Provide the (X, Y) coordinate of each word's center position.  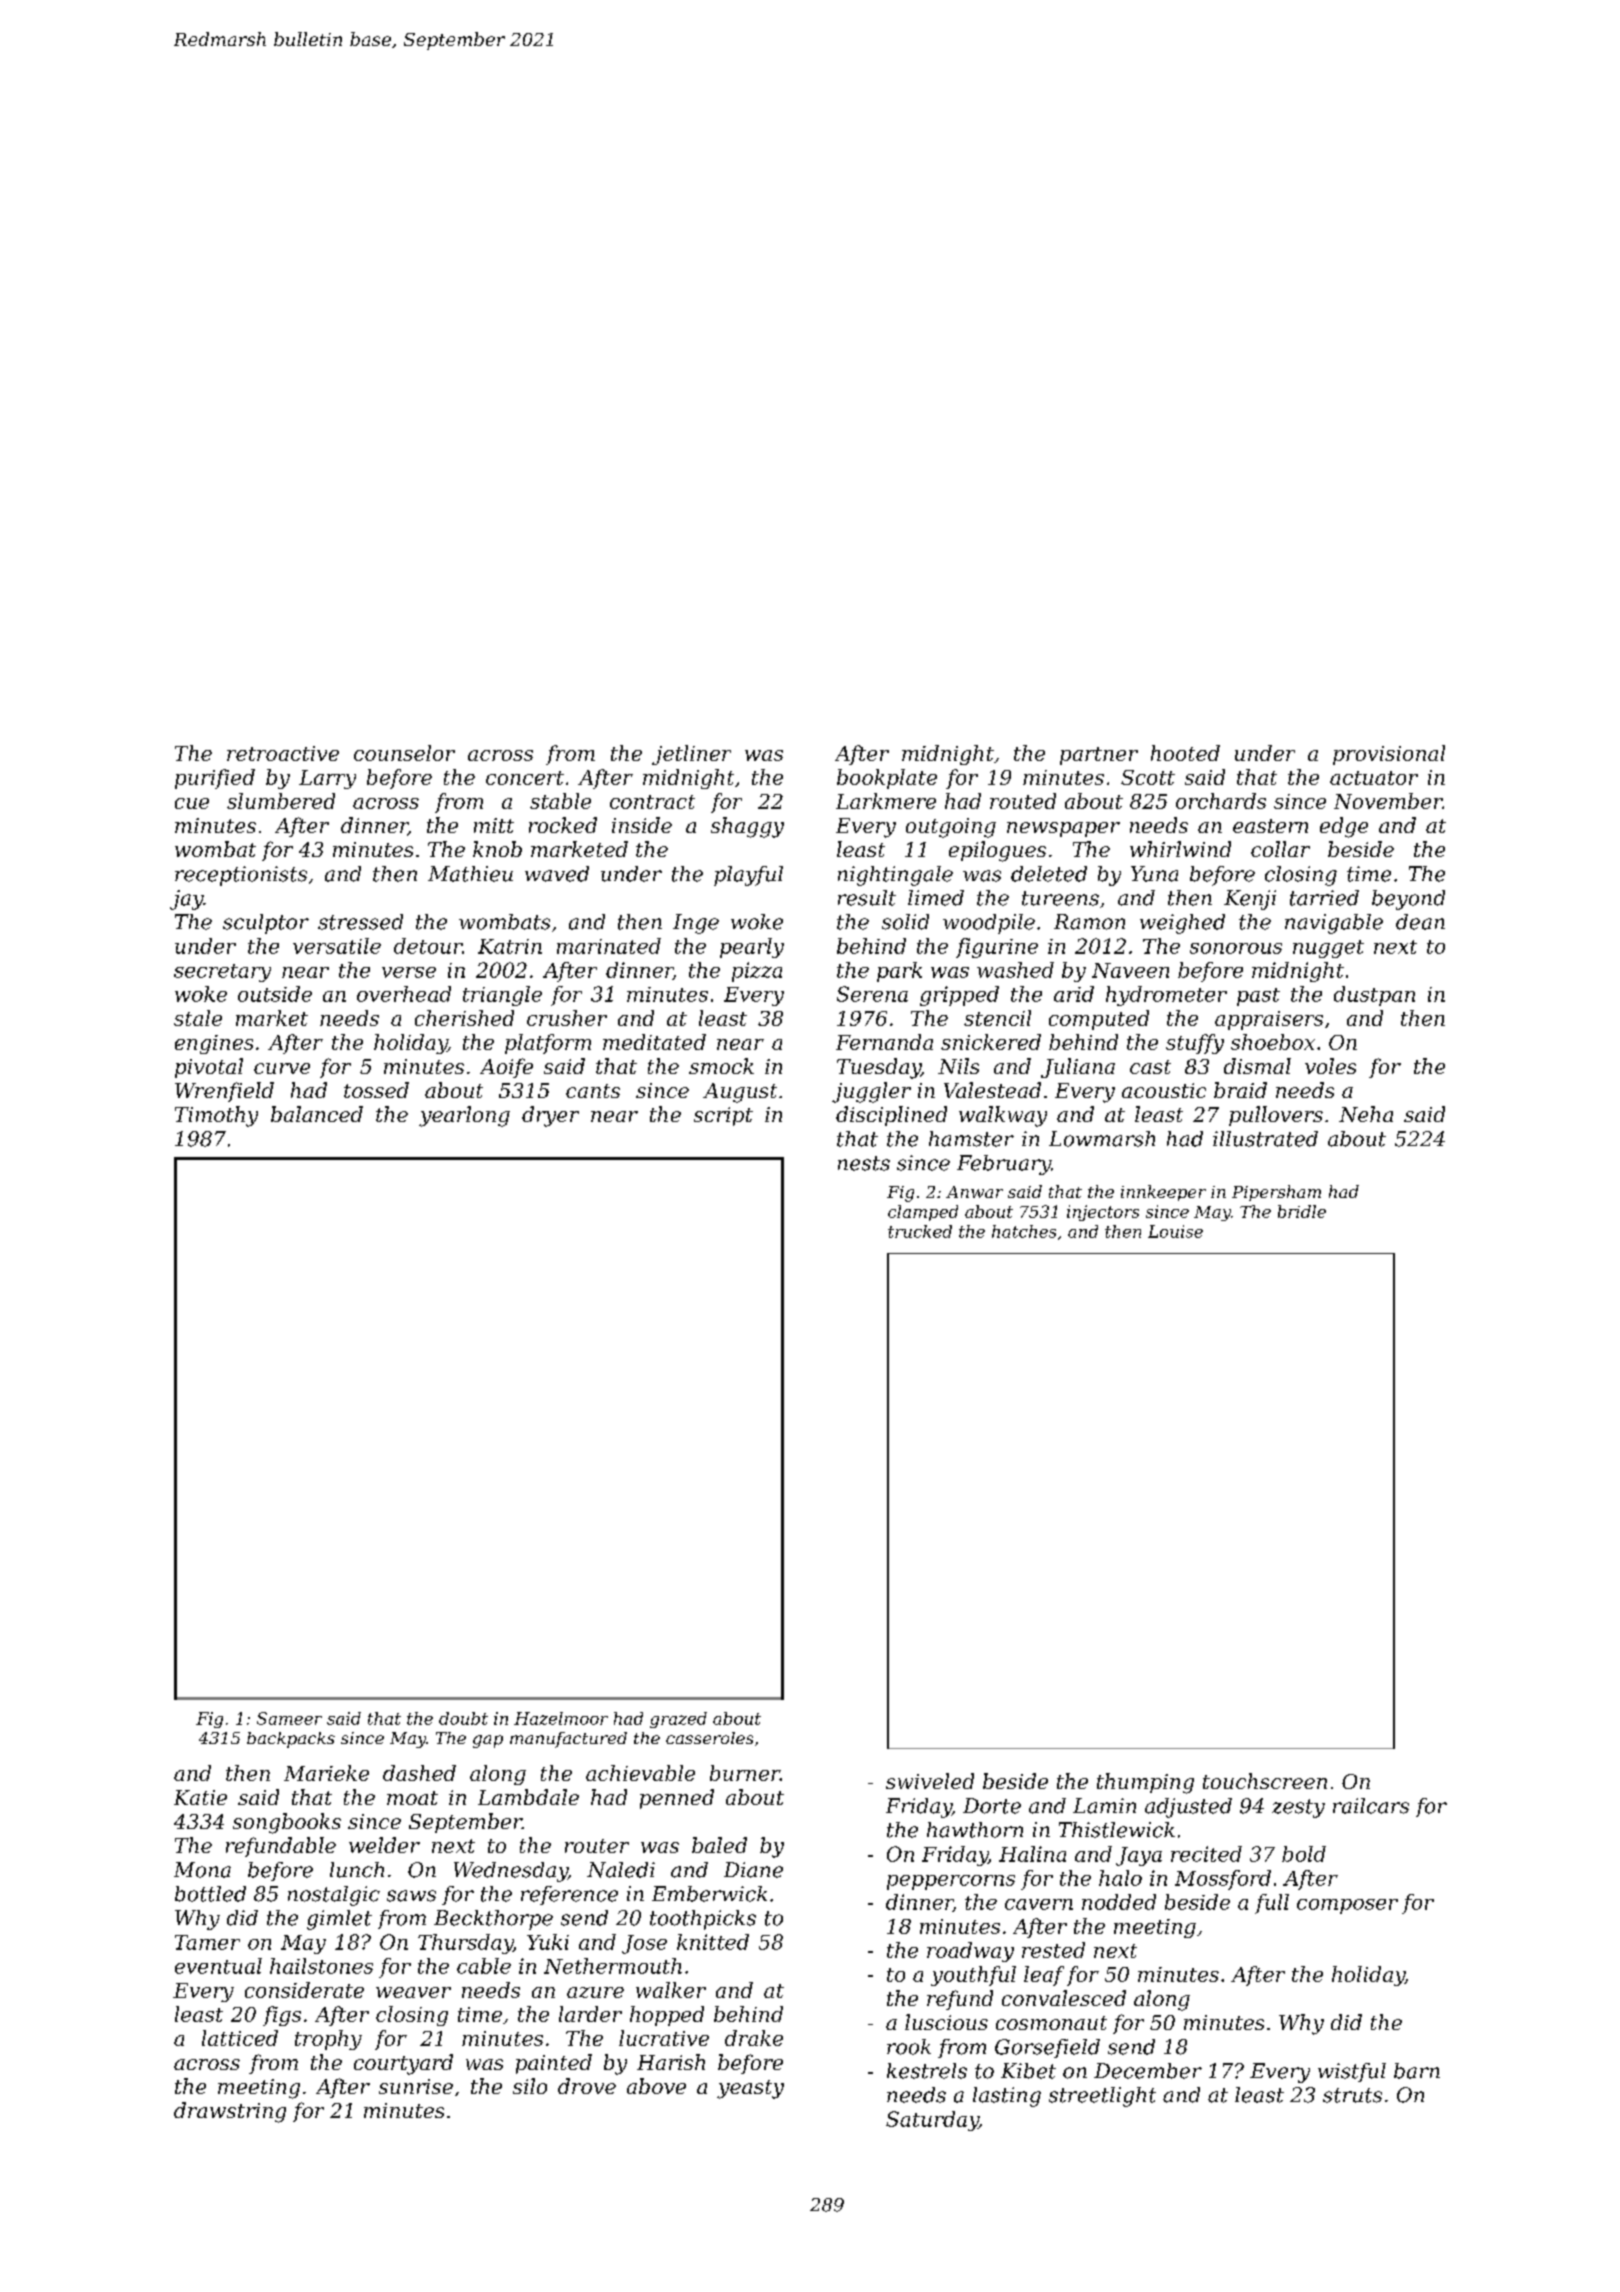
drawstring (230, 2112)
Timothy (216, 1116)
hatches (1024, 1231)
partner (1099, 756)
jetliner (691, 755)
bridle (1302, 1211)
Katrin (510, 946)
